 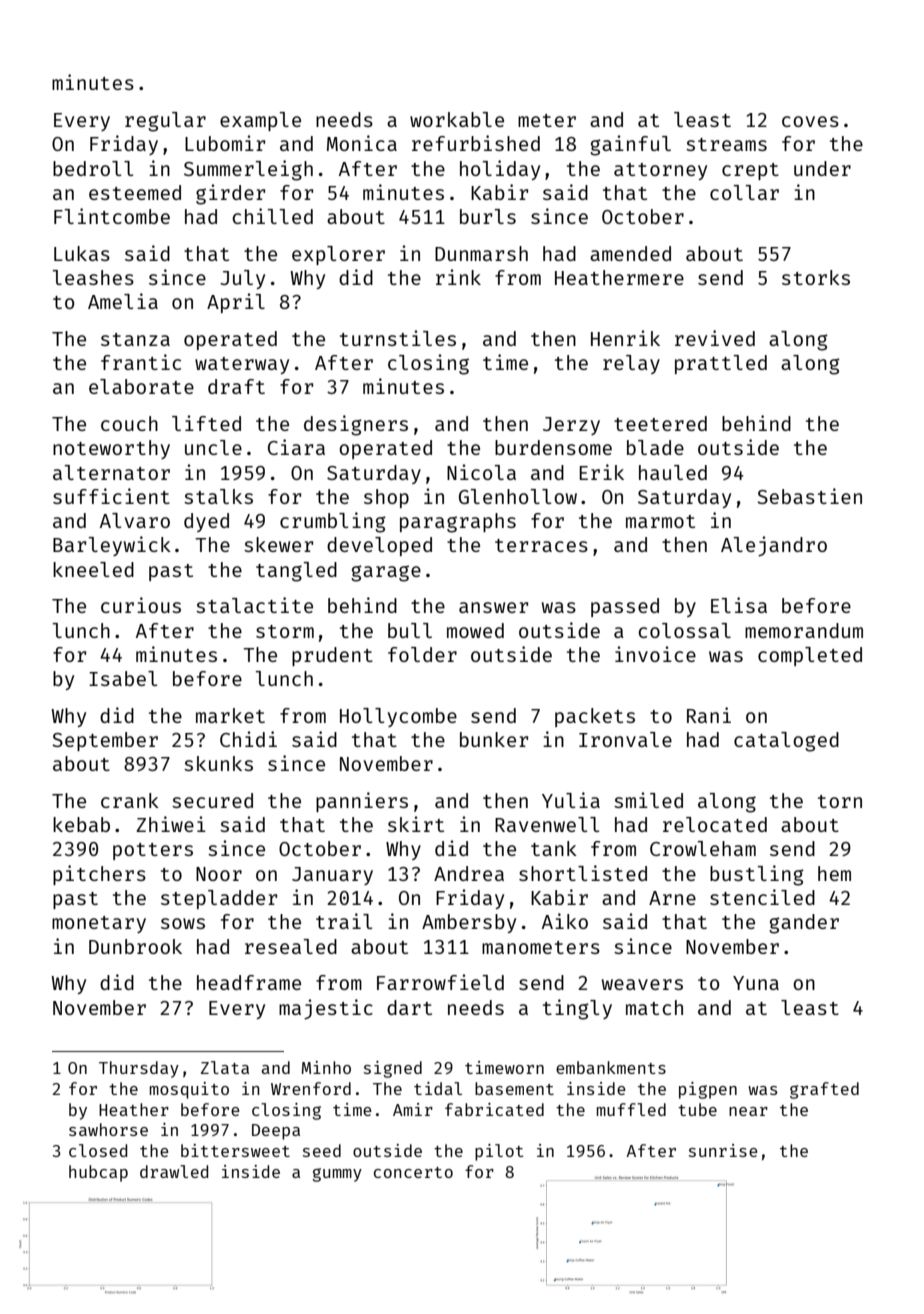 I want to click on streams, so click(x=726, y=144).
